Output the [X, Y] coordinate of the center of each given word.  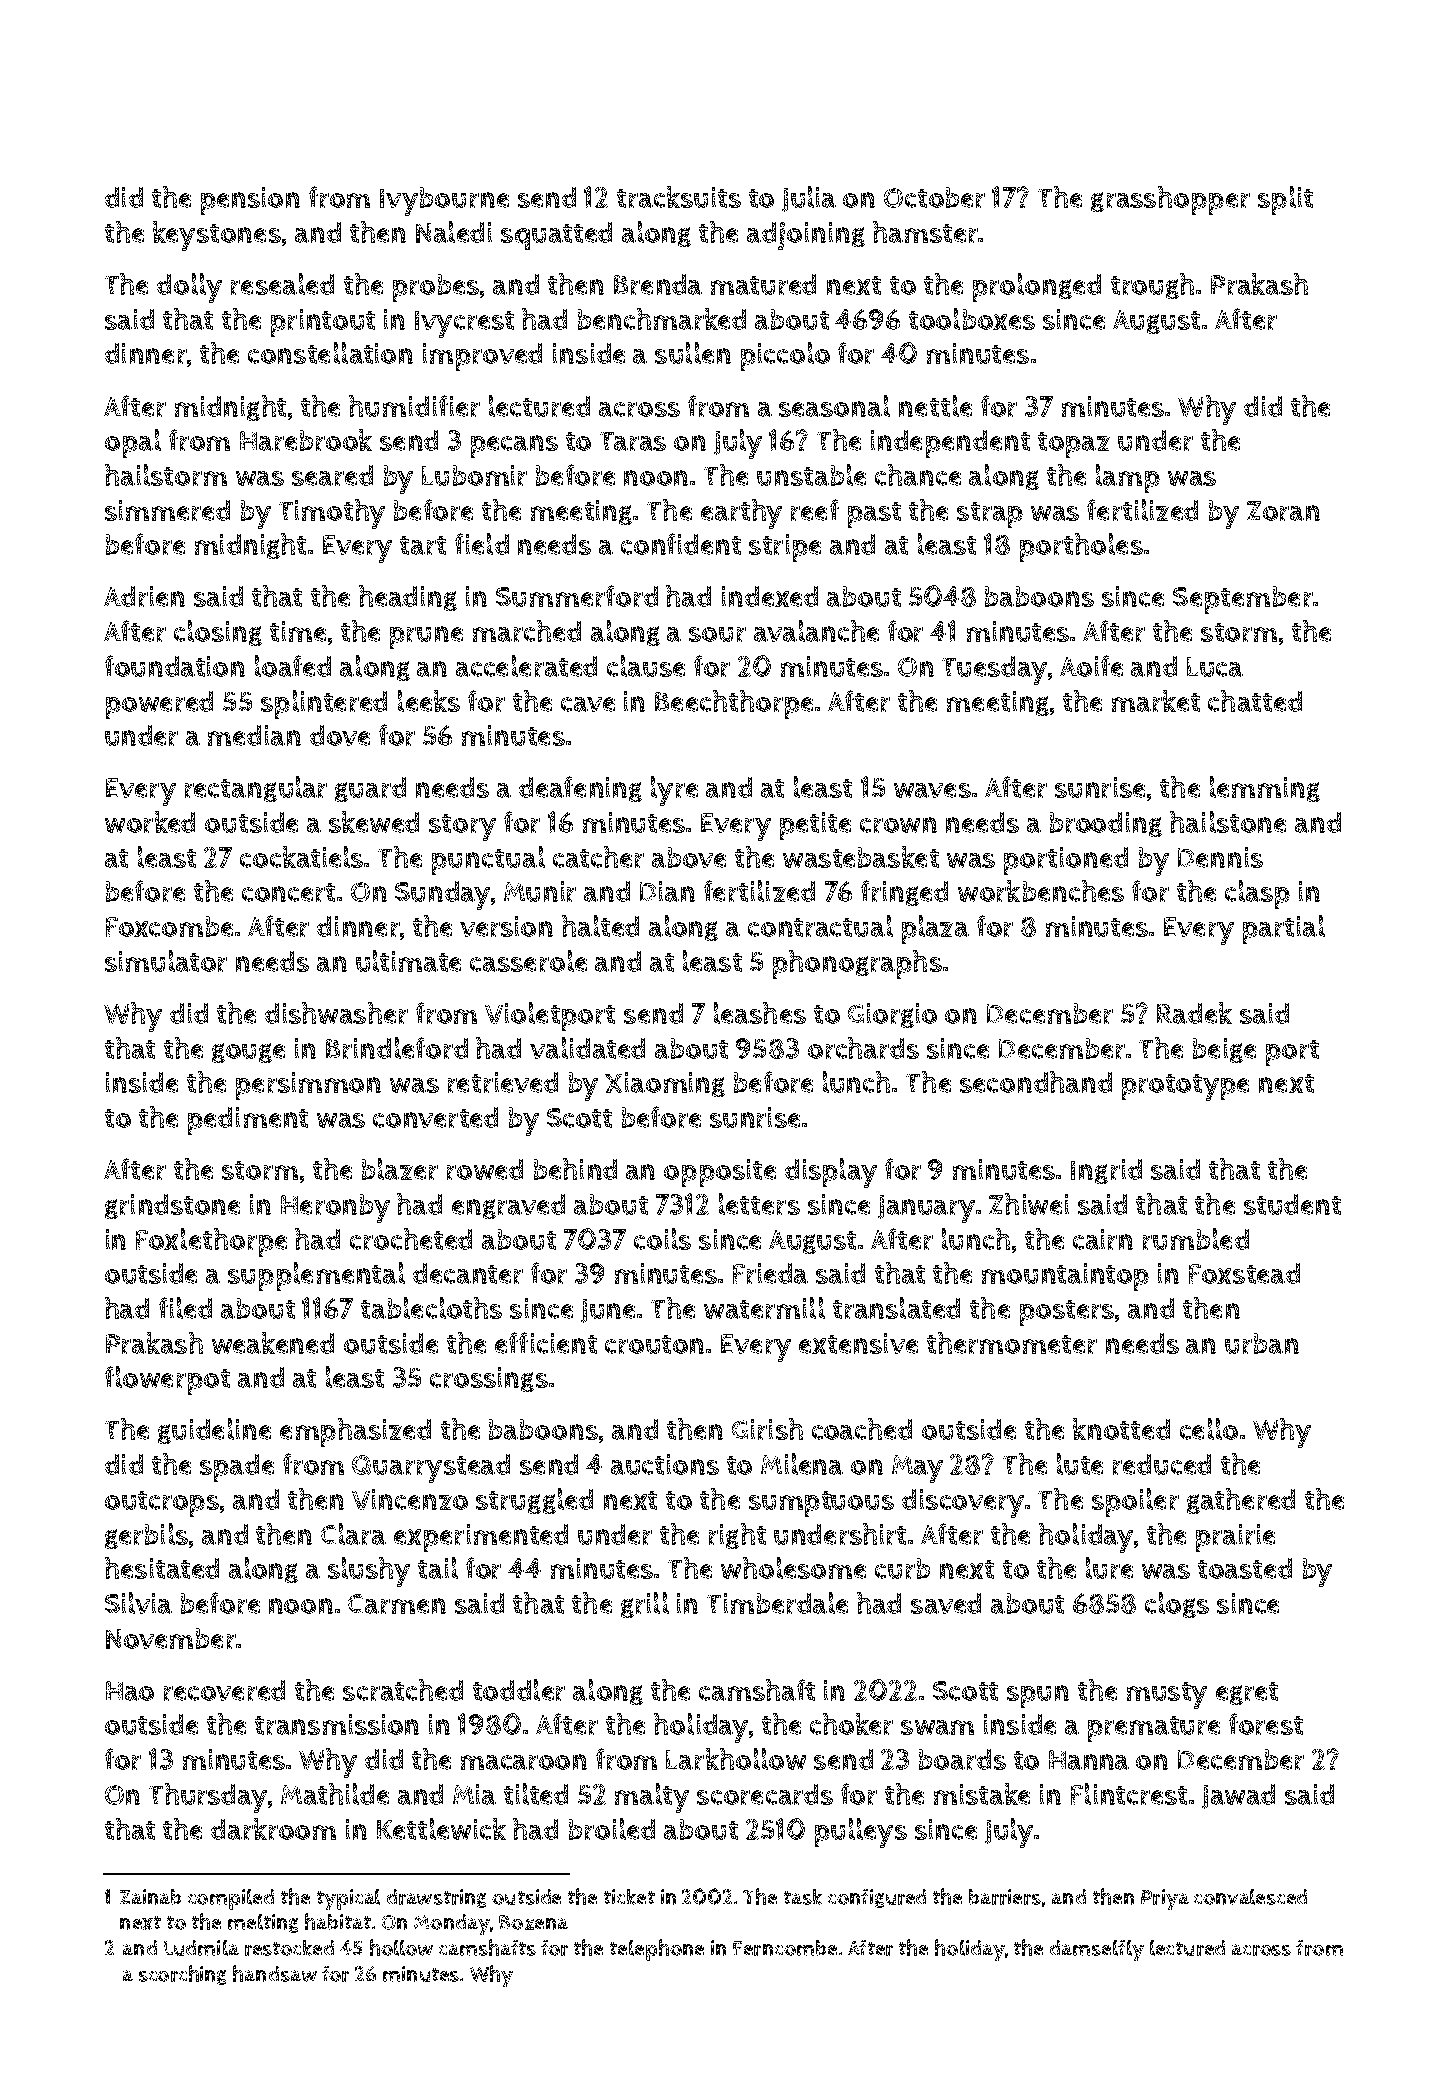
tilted [536, 1794]
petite [815, 826]
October [934, 197]
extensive [858, 1343]
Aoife [1091, 666]
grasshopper [1170, 200]
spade [237, 1468]
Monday [452, 1924]
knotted [1121, 1429]
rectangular [256, 789]
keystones [217, 236]
